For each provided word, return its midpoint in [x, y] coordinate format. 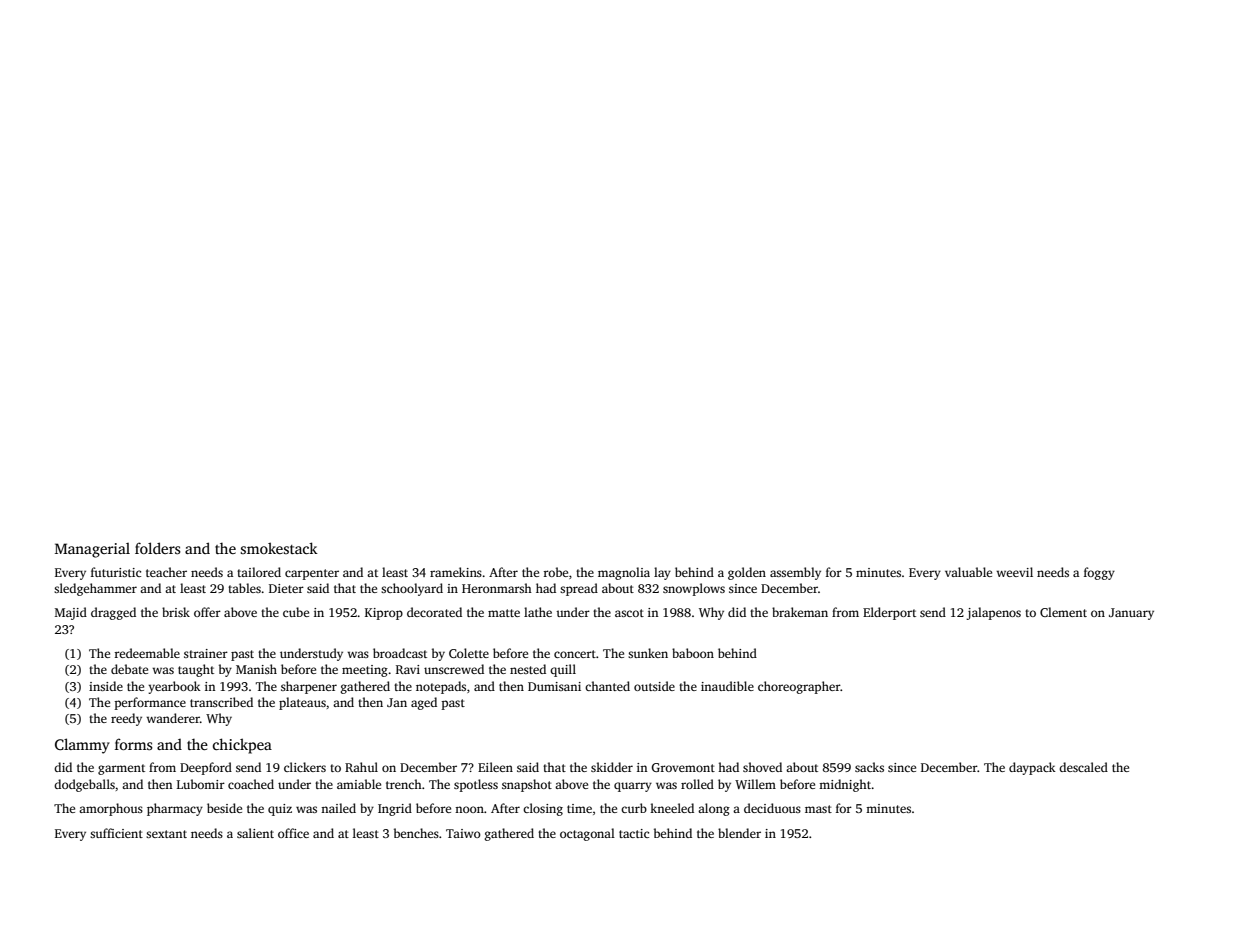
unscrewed [454, 669]
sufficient [116, 833]
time [579, 808]
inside [106, 686]
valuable [968, 572]
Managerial [92, 550]
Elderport [889, 613]
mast [818, 809]
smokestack [279, 548]
